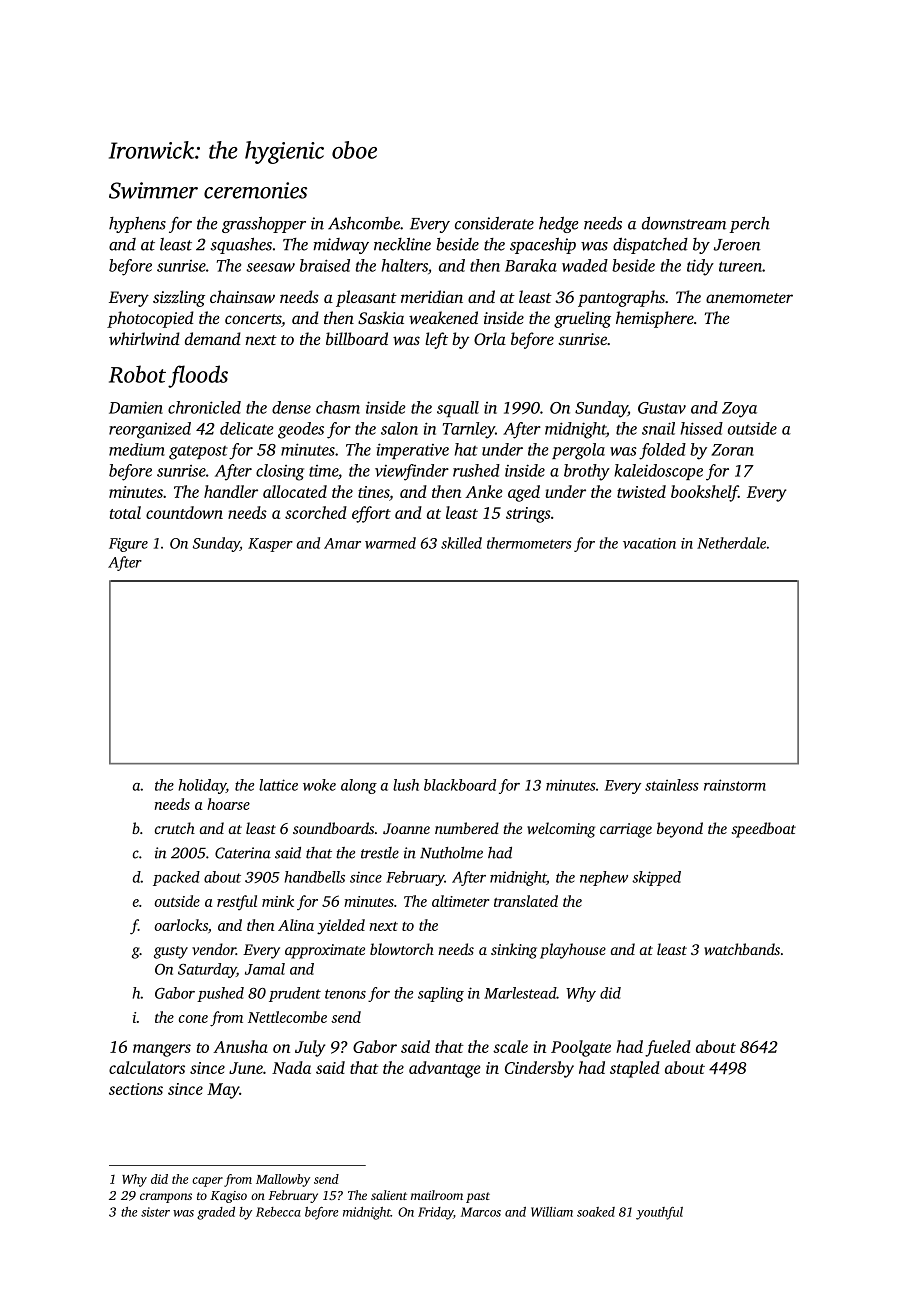  Describe the element at coordinates (559, 225) in the document. I see `hedge` at that location.
